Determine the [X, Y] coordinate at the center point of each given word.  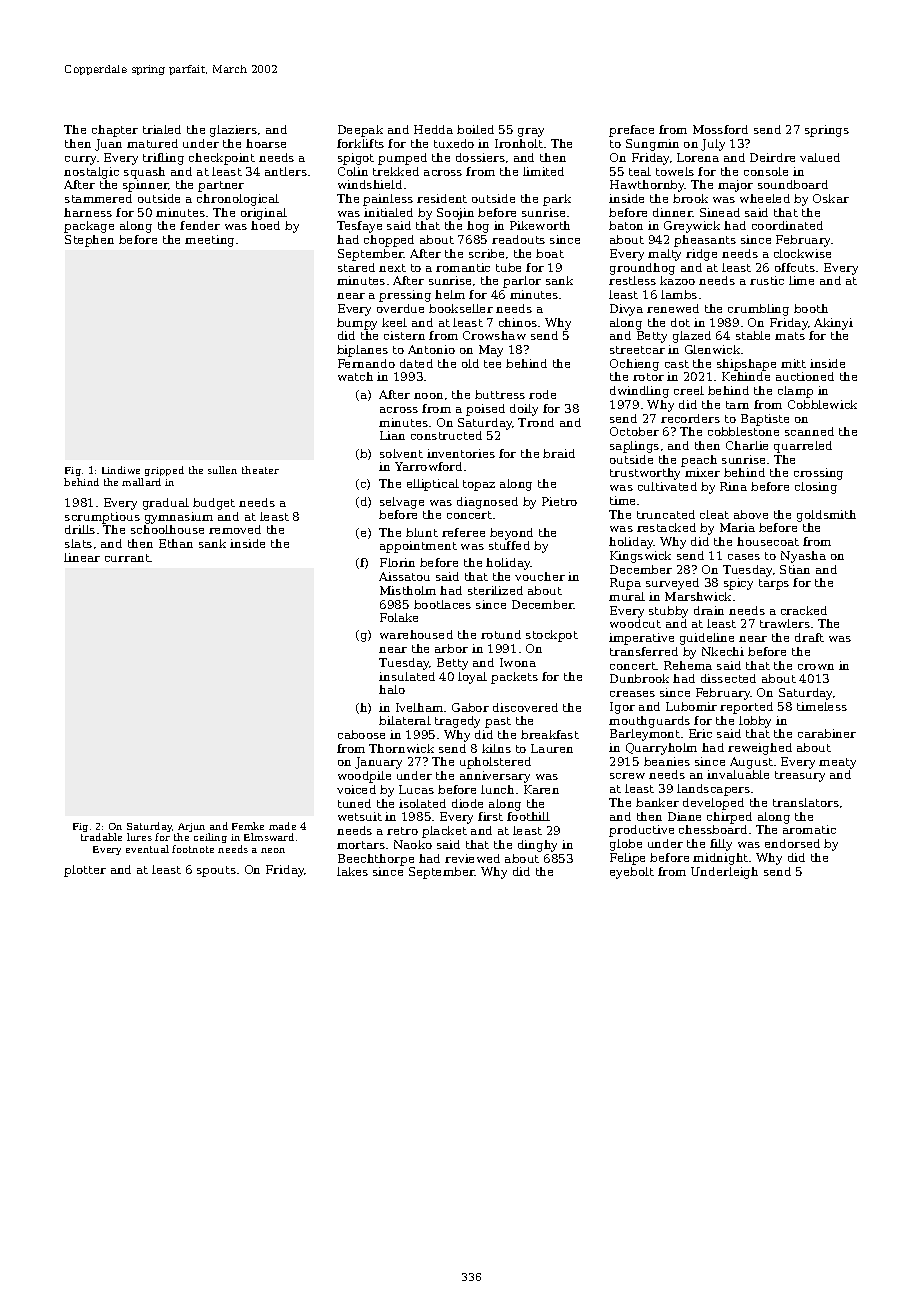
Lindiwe [121, 470]
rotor [648, 377]
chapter [115, 131]
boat [550, 253]
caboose [361, 734]
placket [444, 832]
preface [631, 131]
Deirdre [772, 157]
